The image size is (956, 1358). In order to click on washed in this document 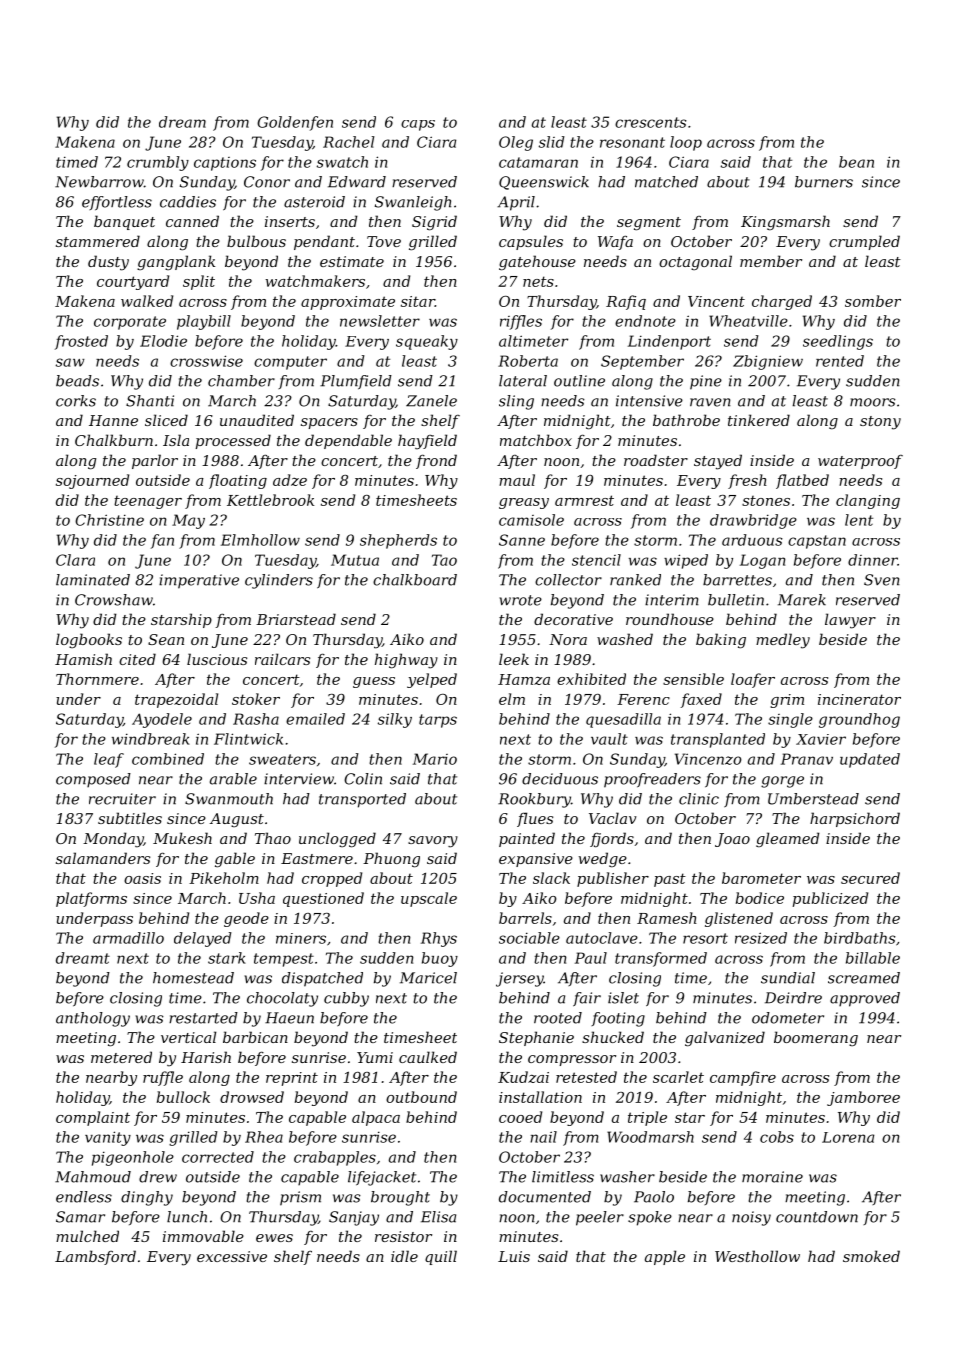, I will do `click(625, 639)`.
